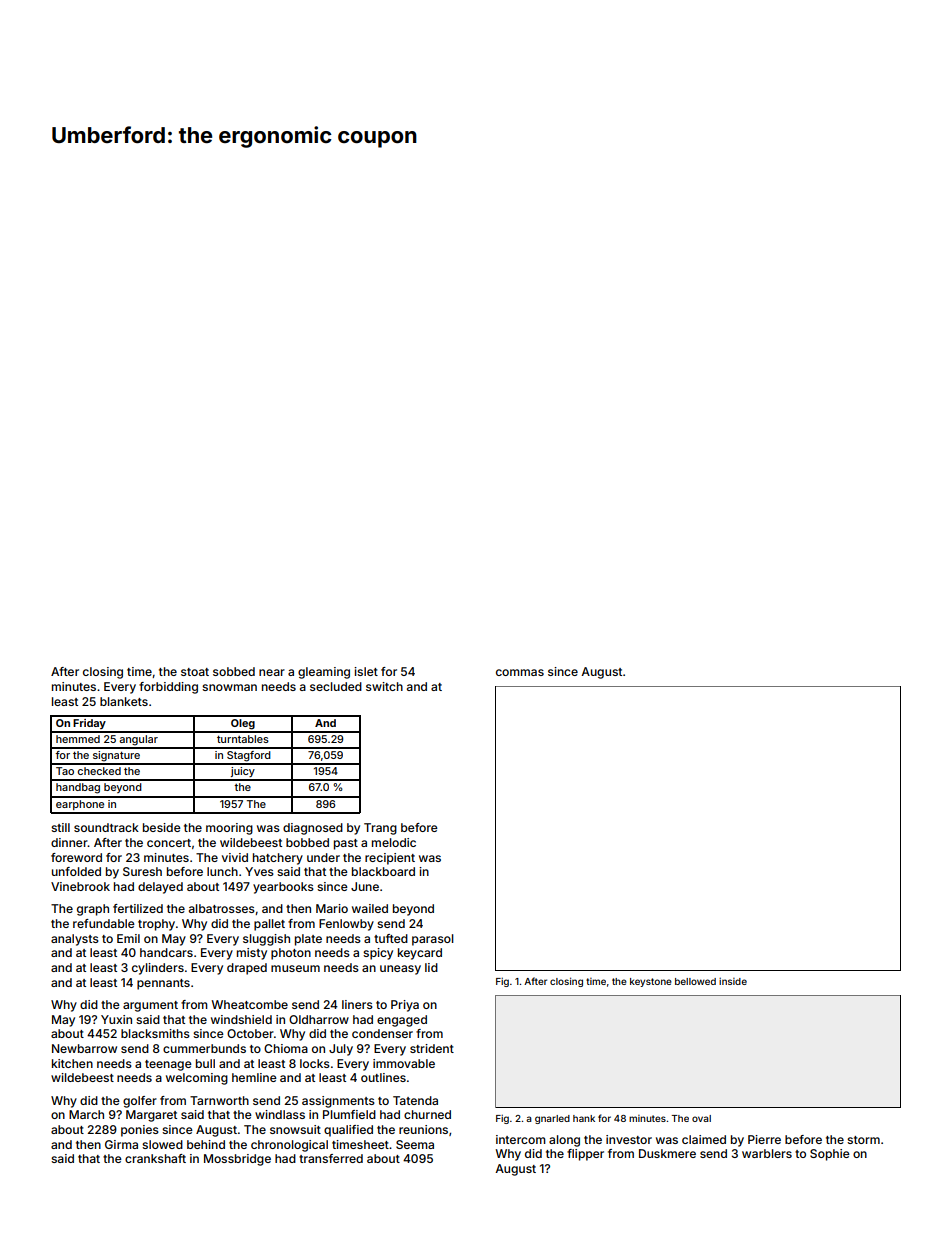 This screenshot has width=952, height=1233. Describe the element at coordinates (241, 1019) in the screenshot. I see `windshield` at that location.
